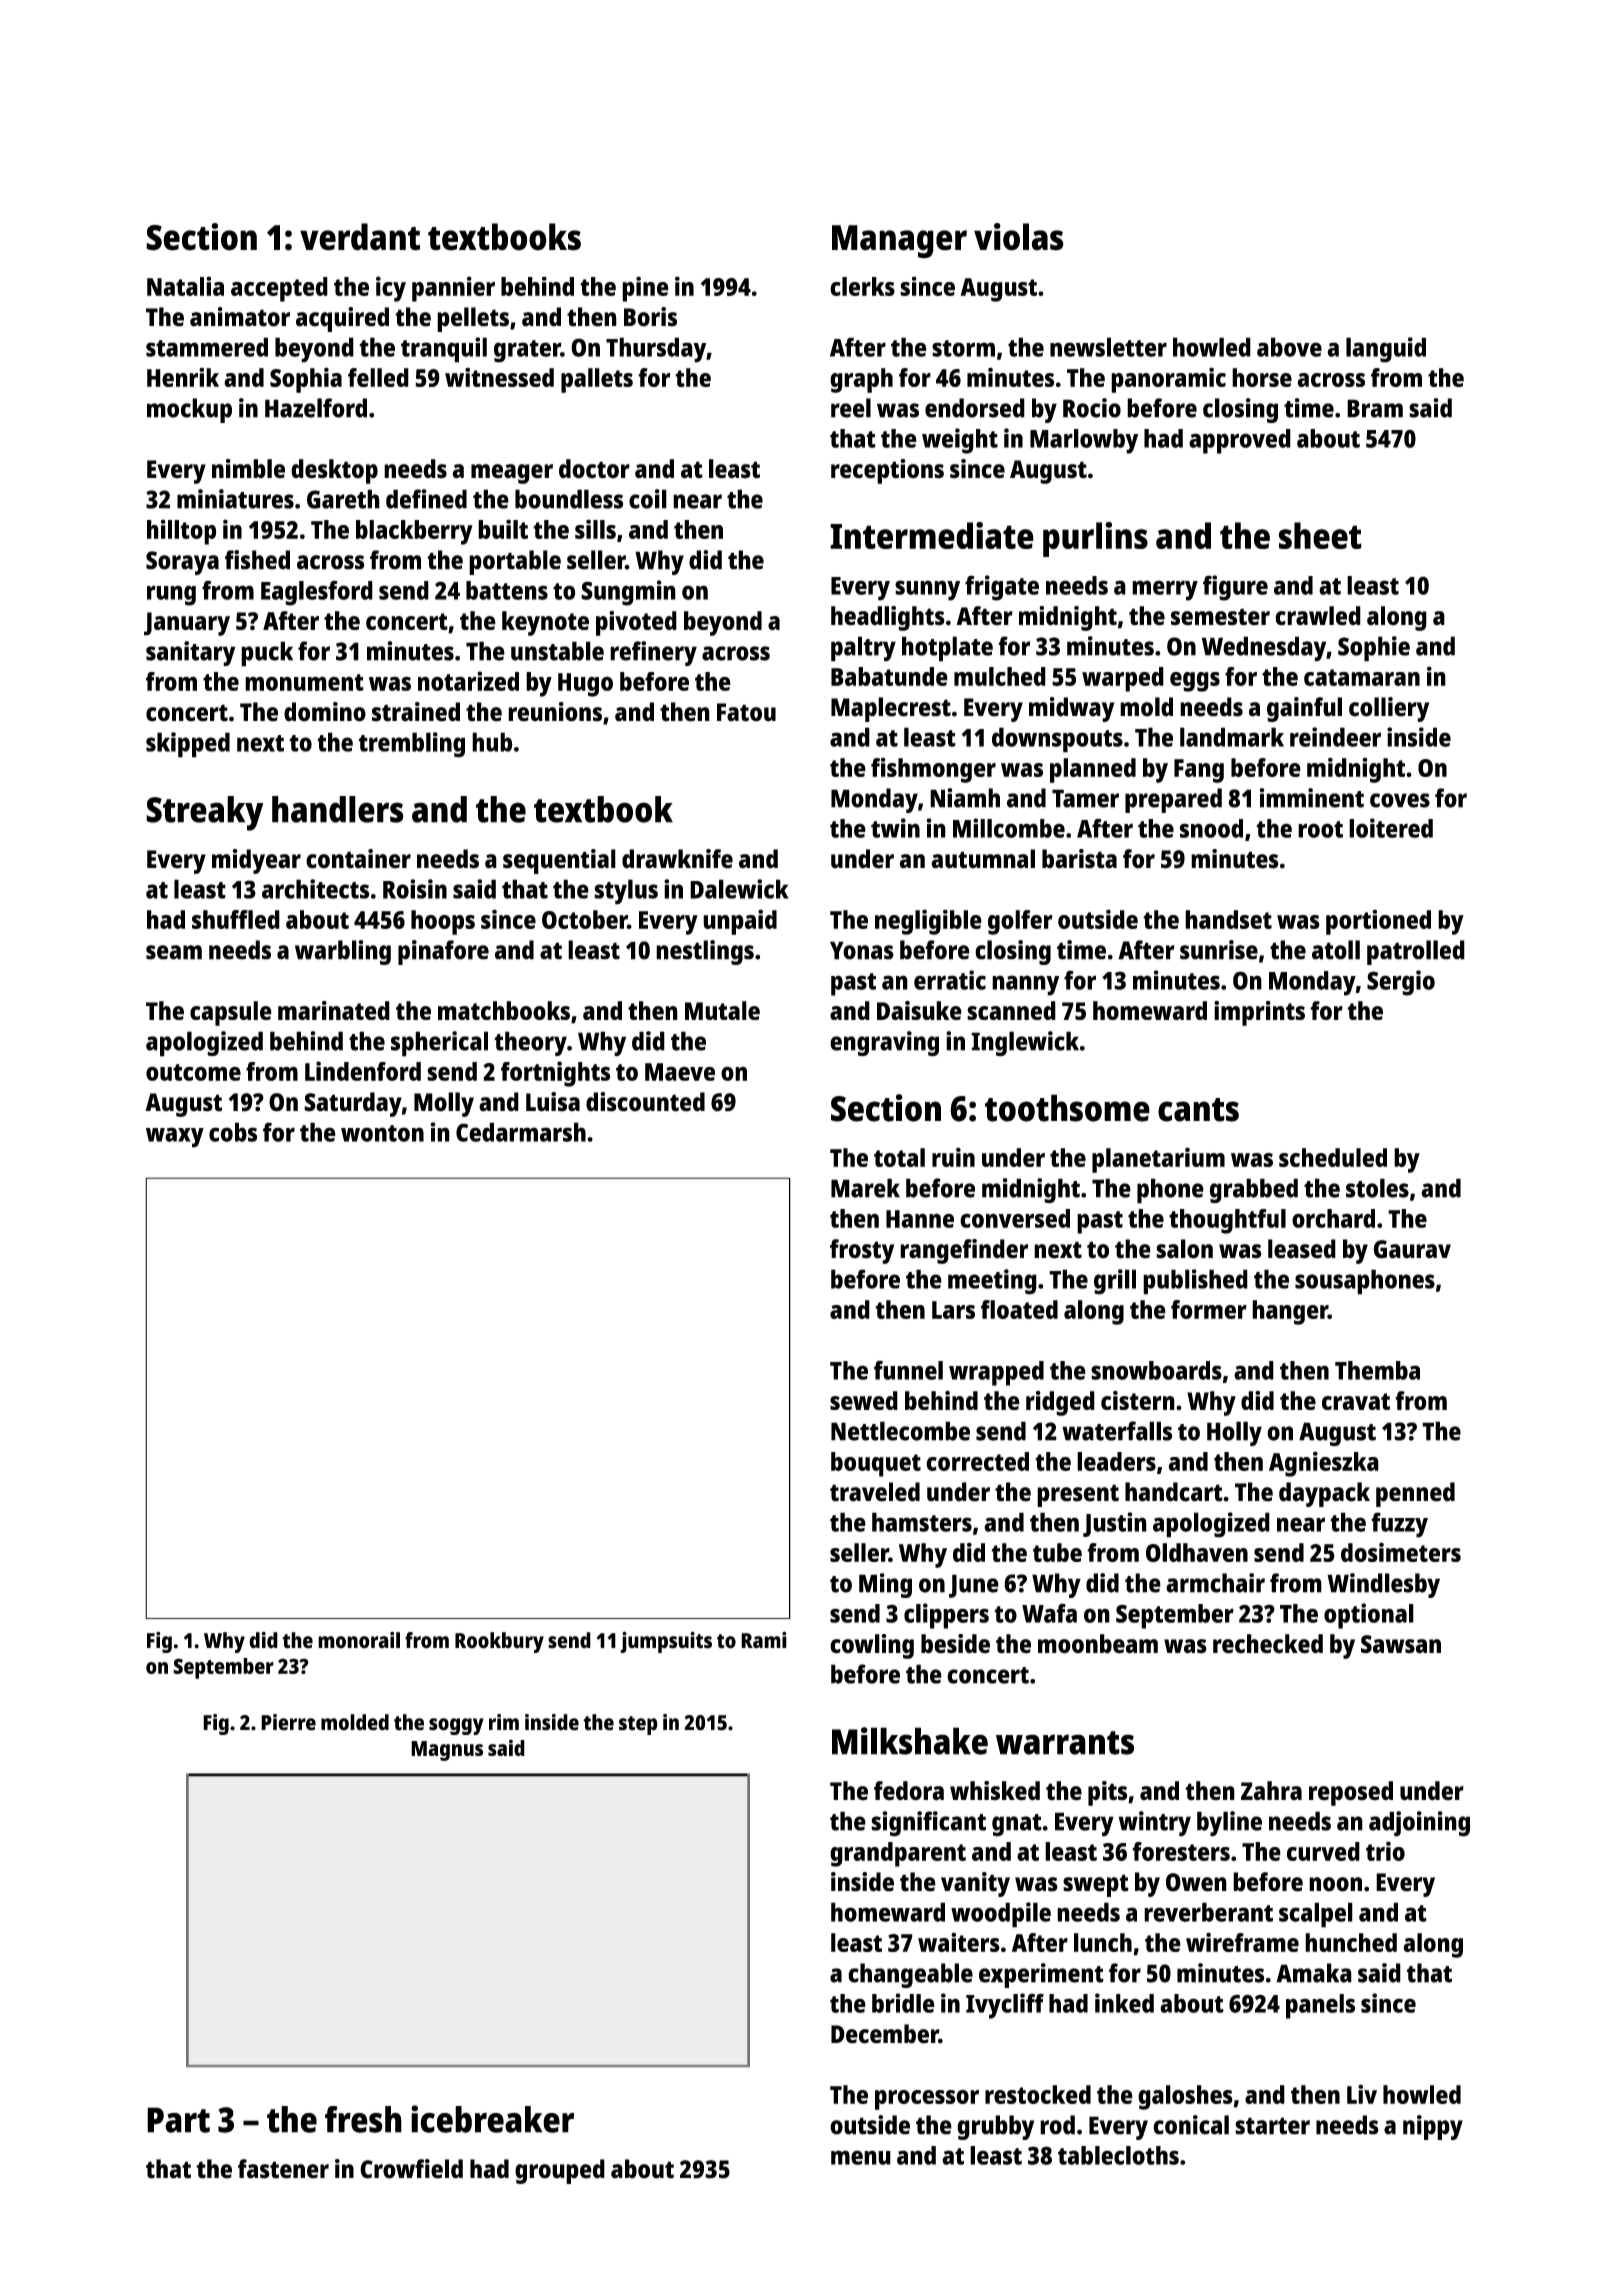 Image resolution: width=1620 pixels, height=2292 pixels. Describe the element at coordinates (360, 237) in the screenshot. I see `verdant` at that location.
